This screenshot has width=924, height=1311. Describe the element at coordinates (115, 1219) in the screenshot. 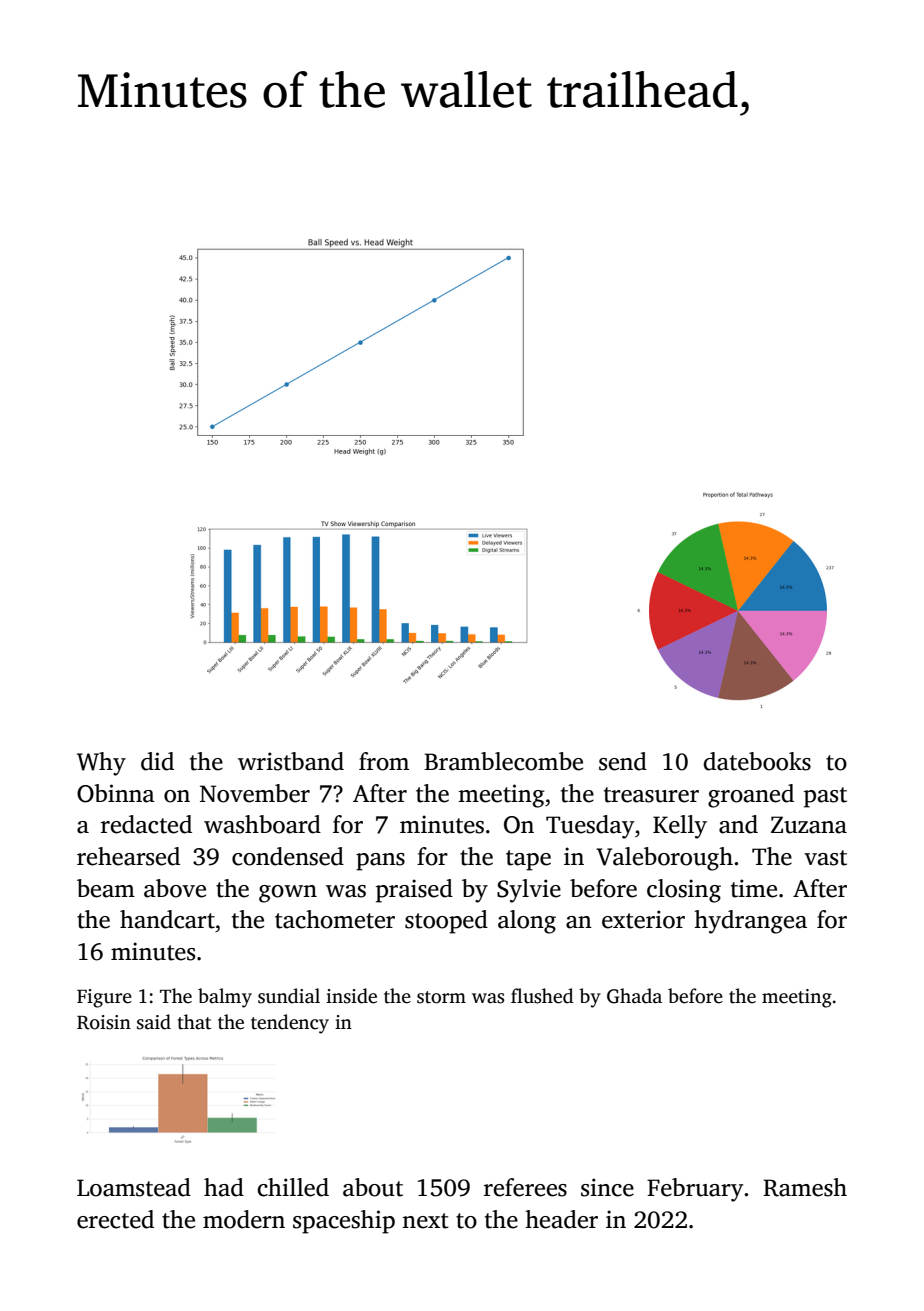

I see `erected` at that location.
